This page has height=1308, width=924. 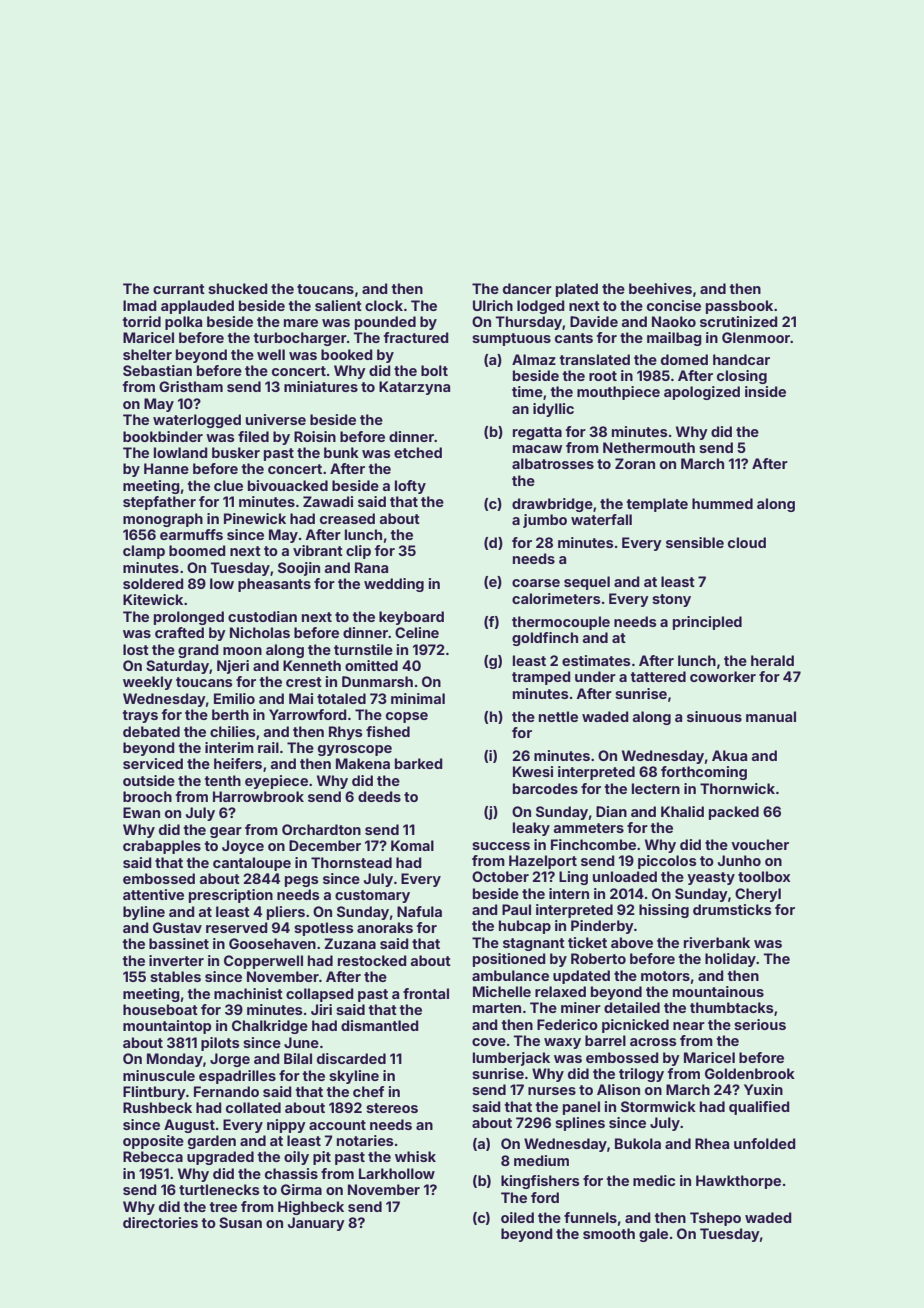 What do you see at coordinates (527, 288) in the page?
I see `dancer` at bounding box center [527, 288].
